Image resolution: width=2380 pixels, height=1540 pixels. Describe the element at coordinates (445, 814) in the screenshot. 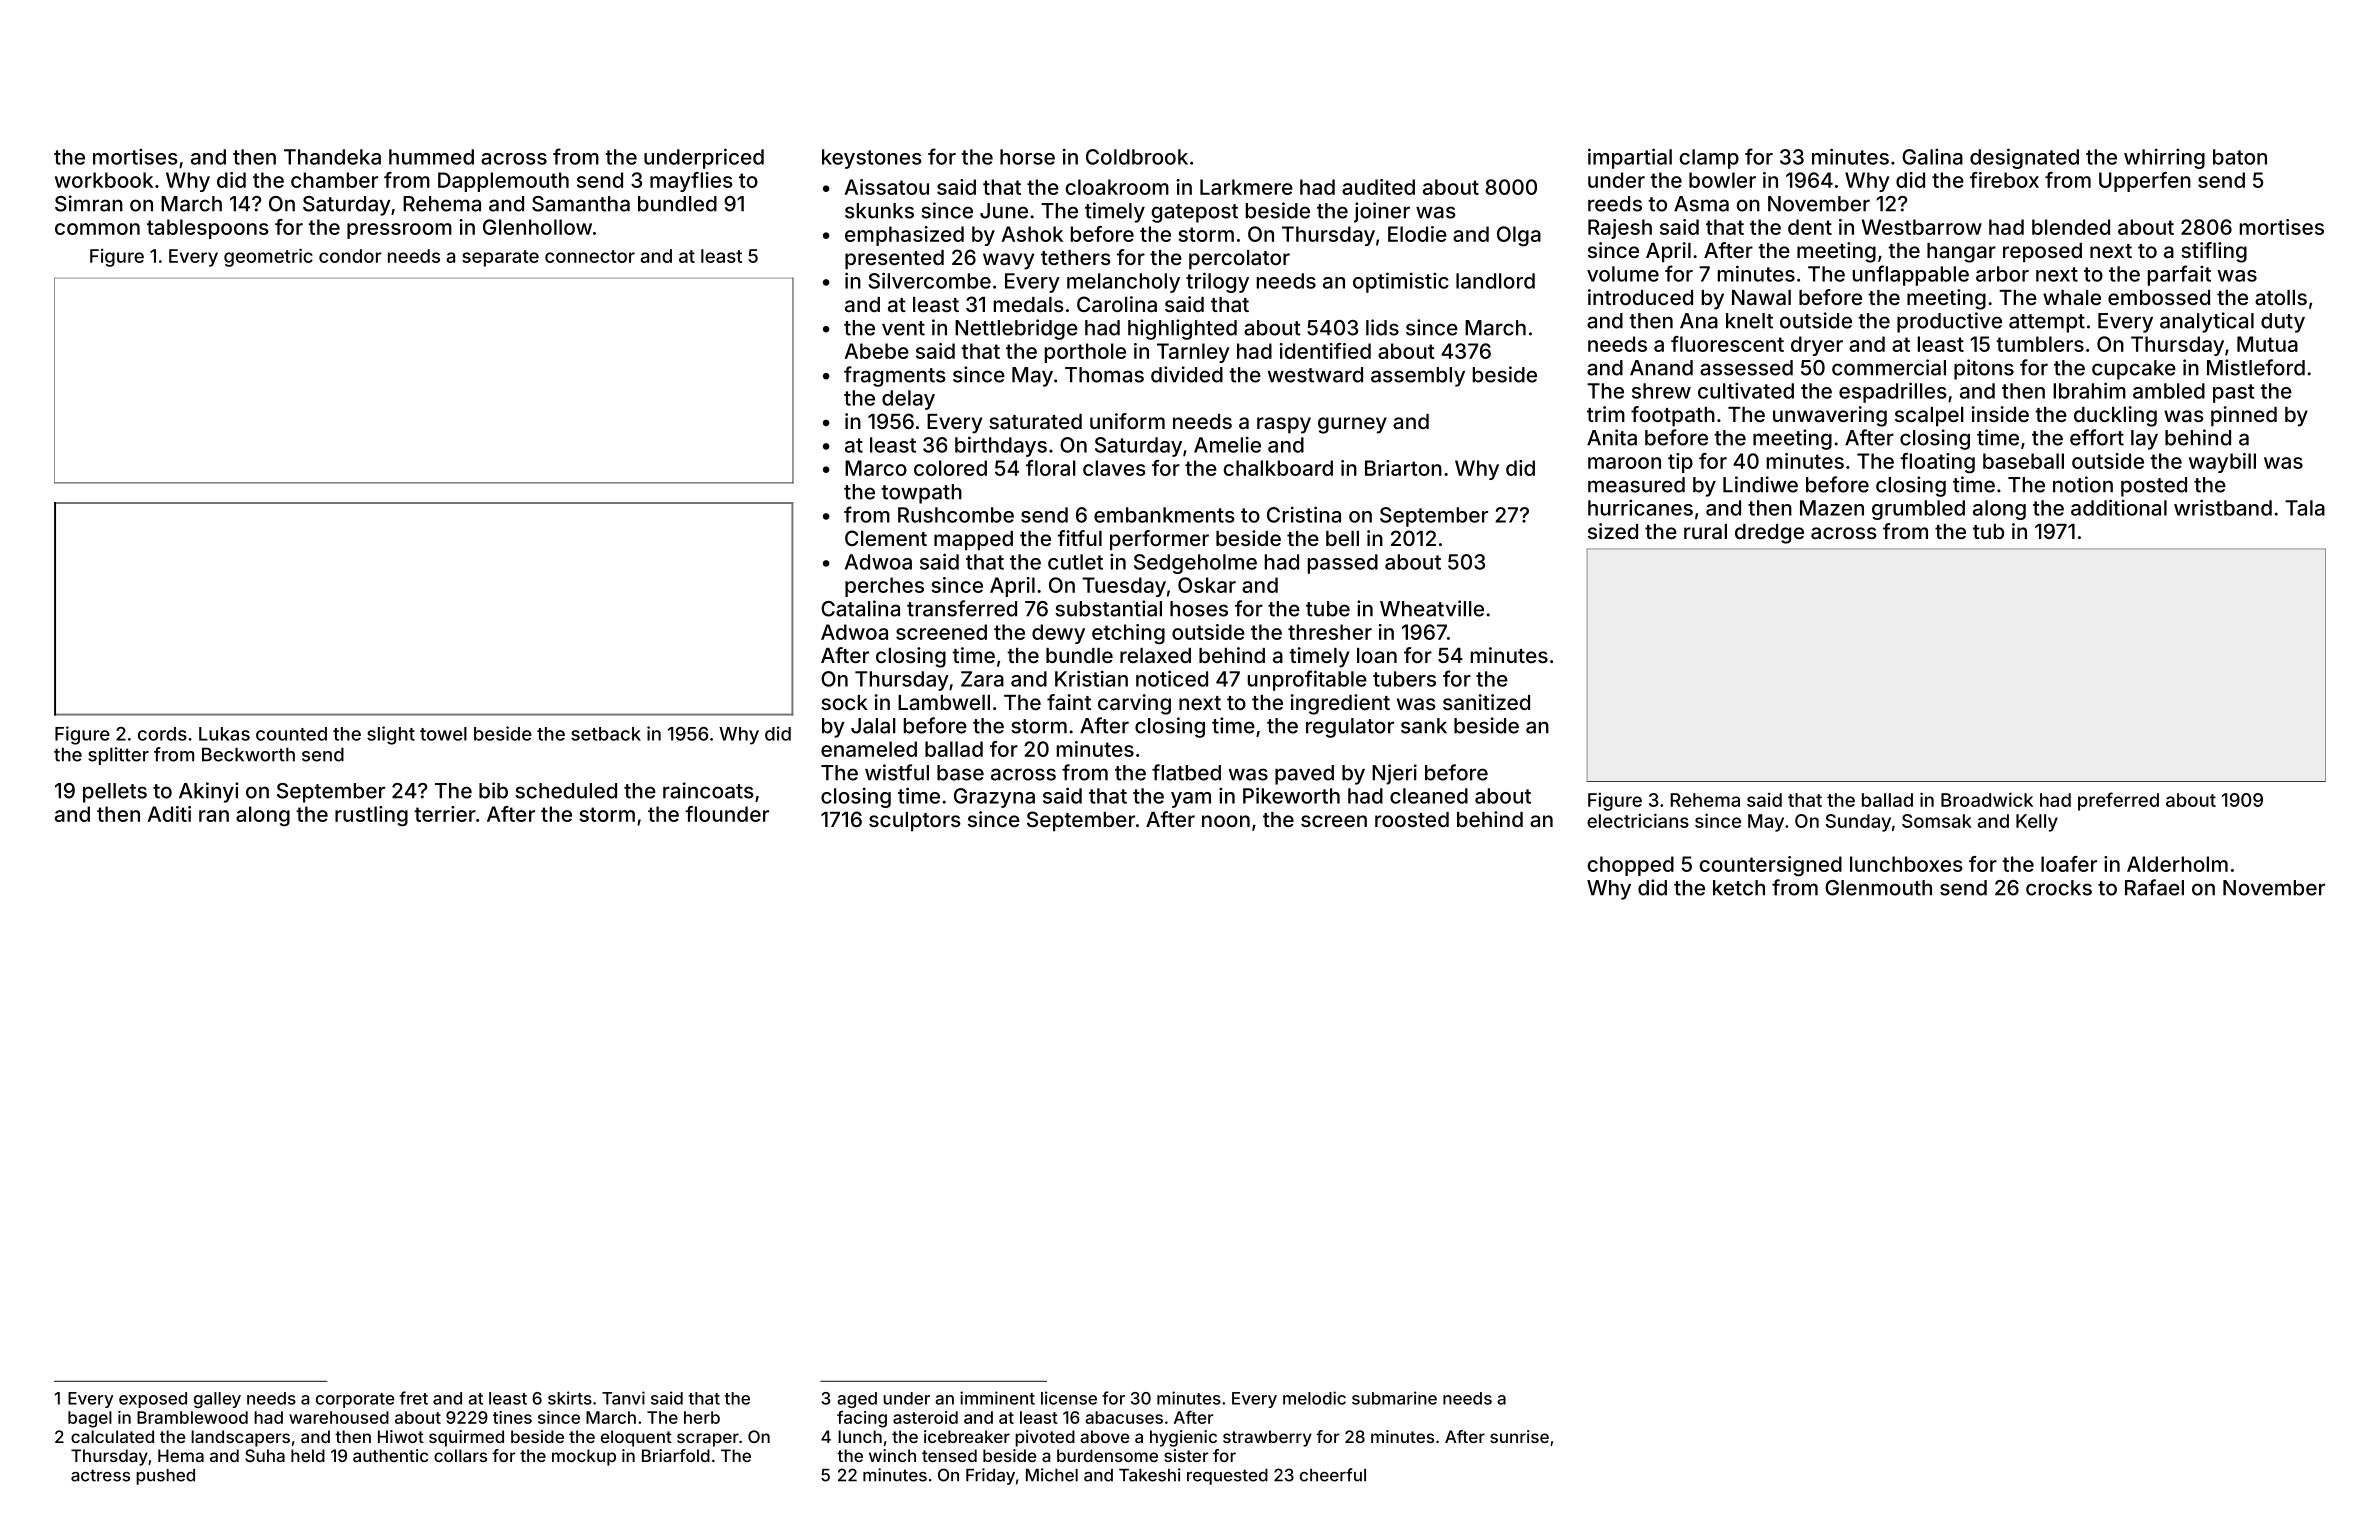

I see `terrier` at that location.
